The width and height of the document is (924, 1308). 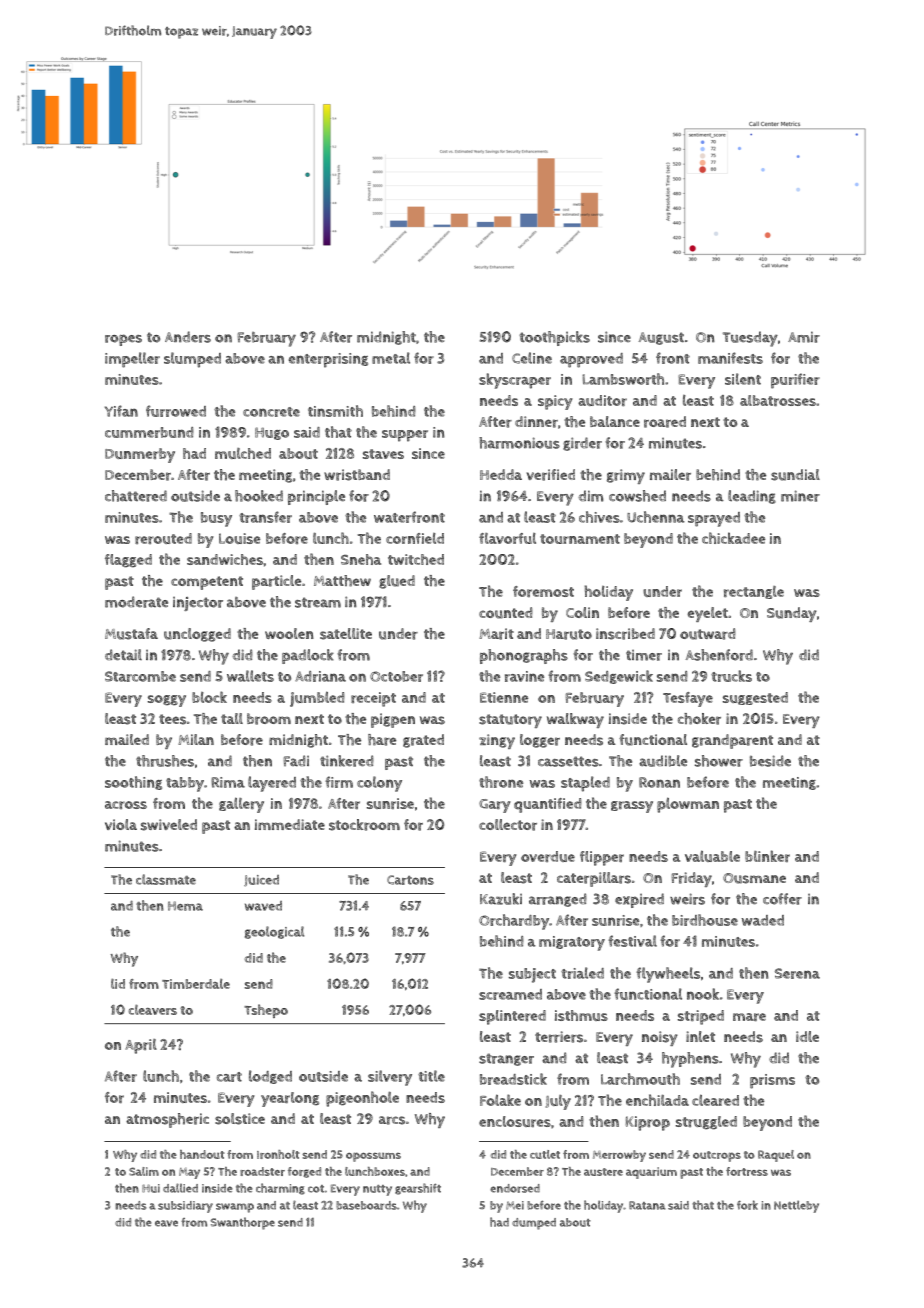 What do you see at coordinates (196, 984) in the document?
I see `Timberdale` at bounding box center [196, 984].
